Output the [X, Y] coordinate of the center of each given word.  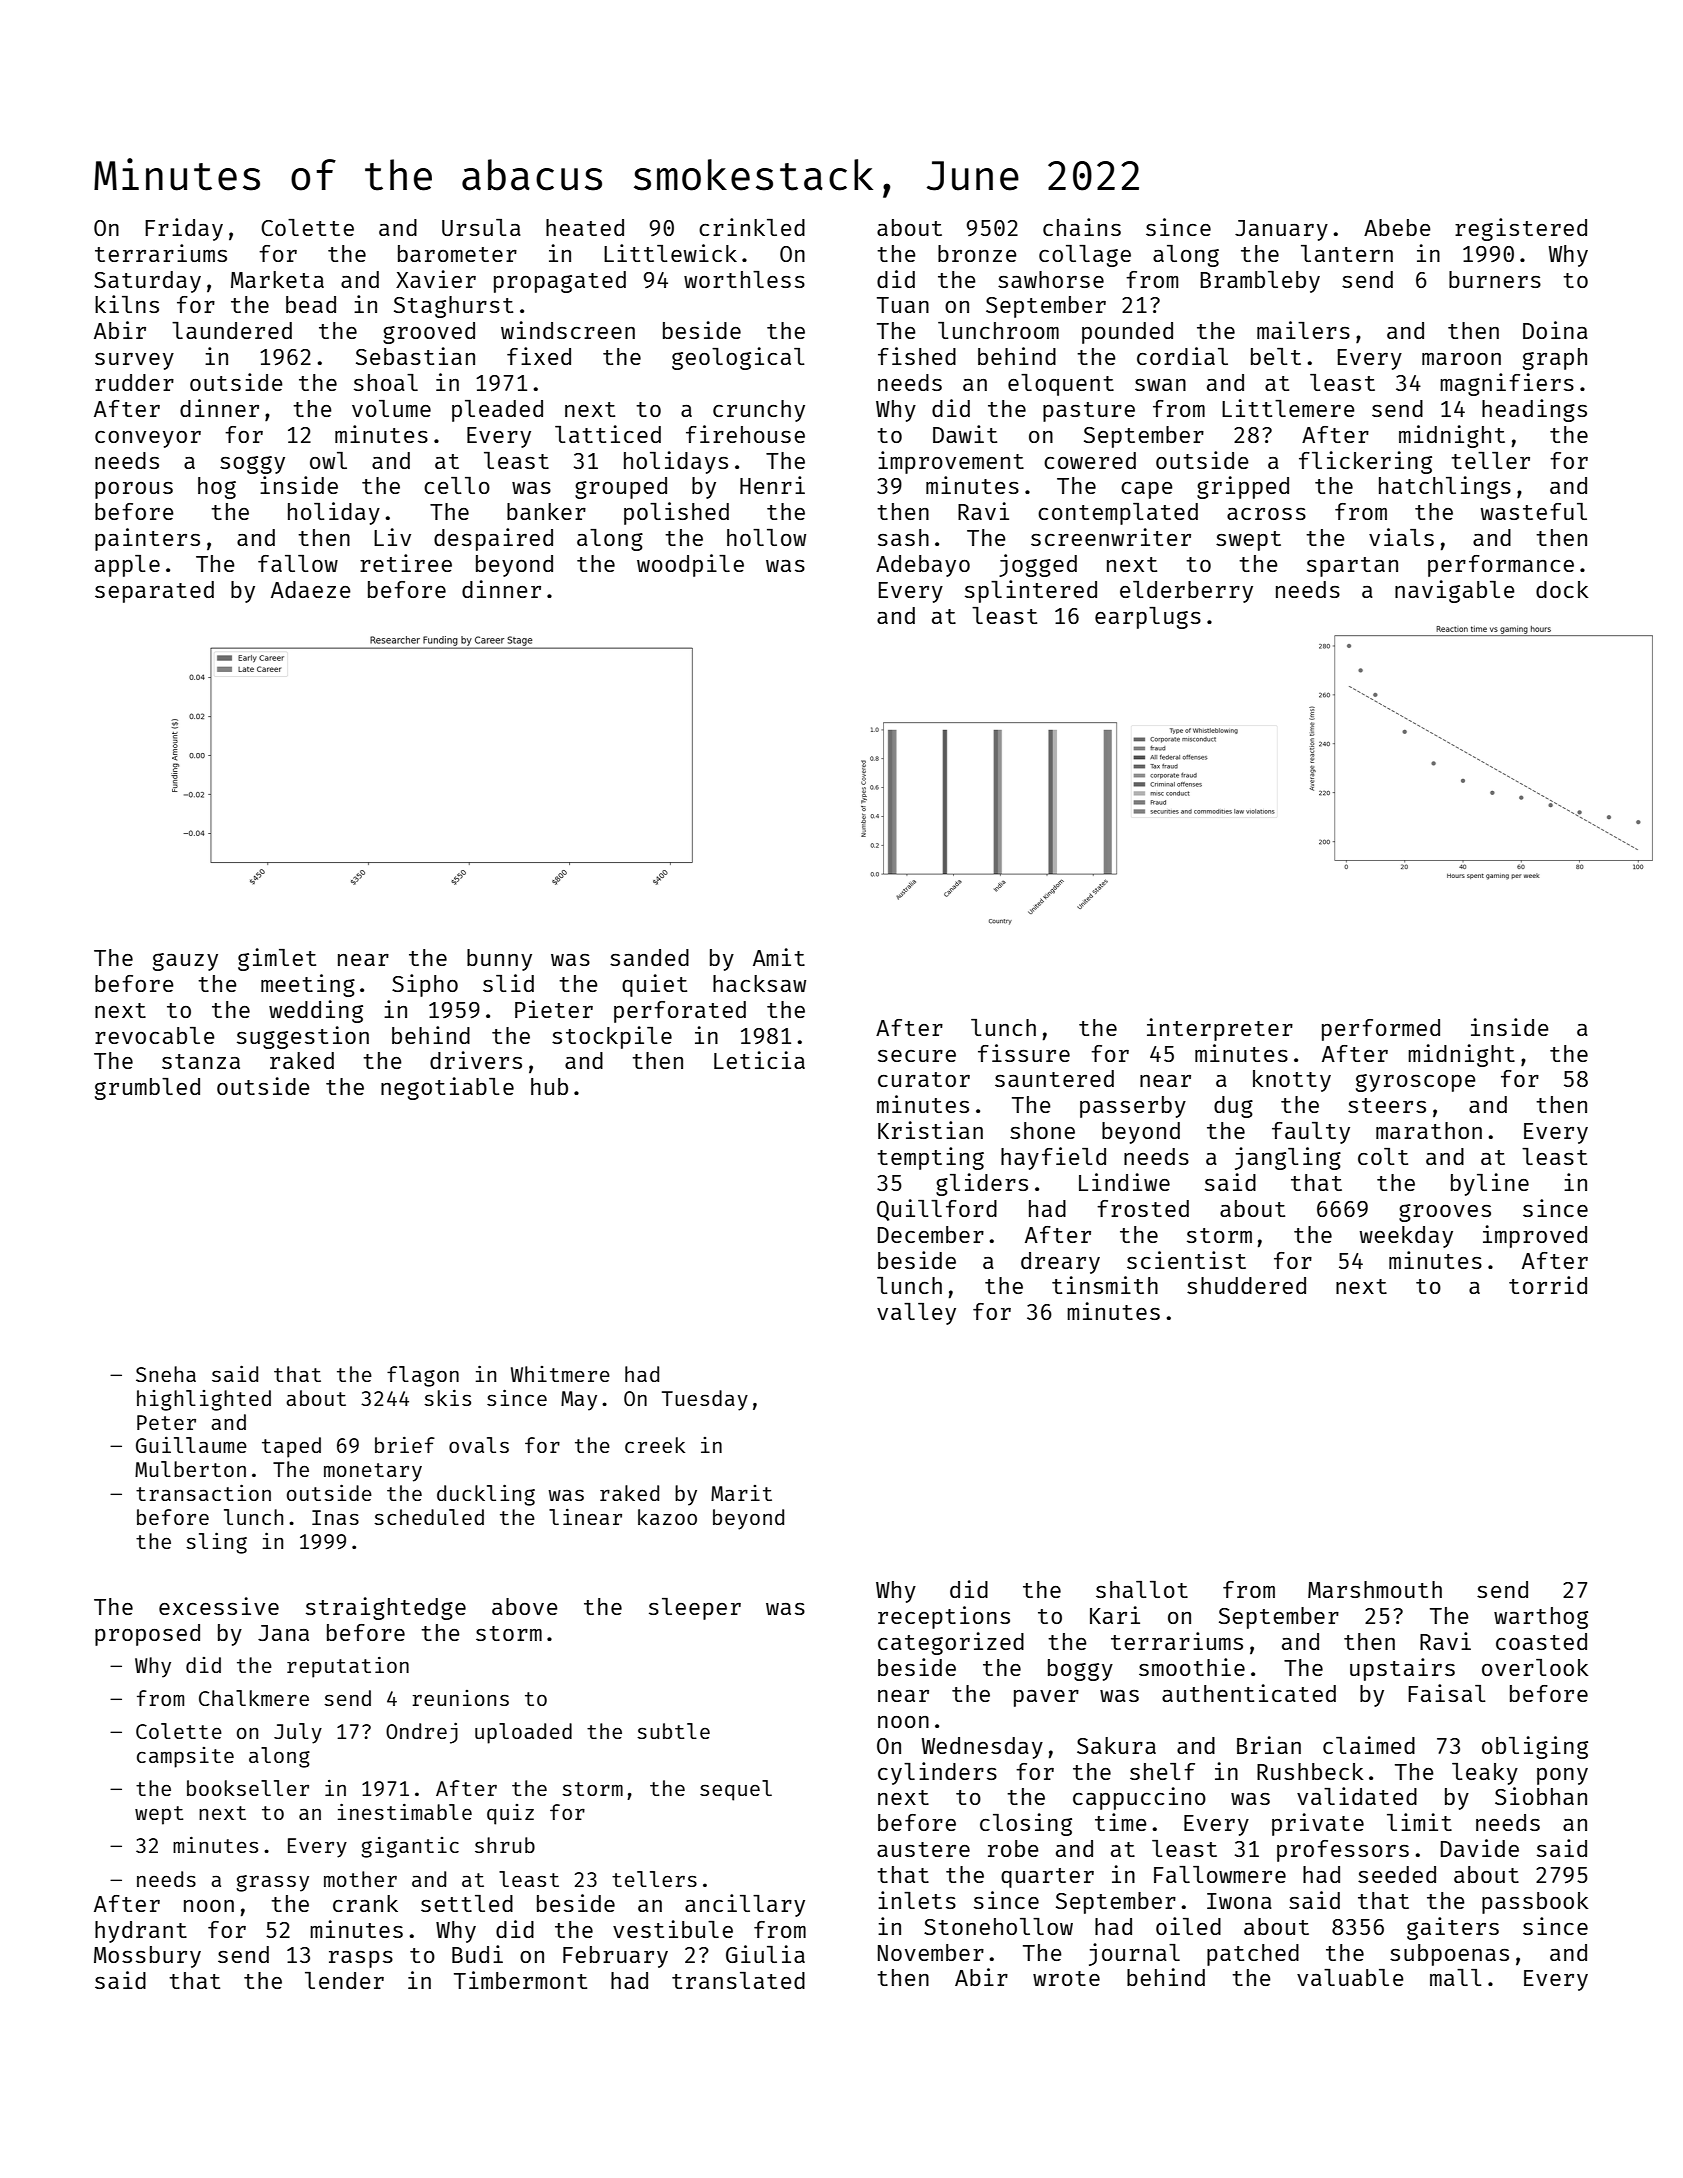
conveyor [148, 439]
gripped [1243, 487]
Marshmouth [1375, 1589]
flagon [423, 1376]
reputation [348, 1667]
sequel [736, 1790]
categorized [951, 1643]
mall [1456, 1977]
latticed [608, 434]
